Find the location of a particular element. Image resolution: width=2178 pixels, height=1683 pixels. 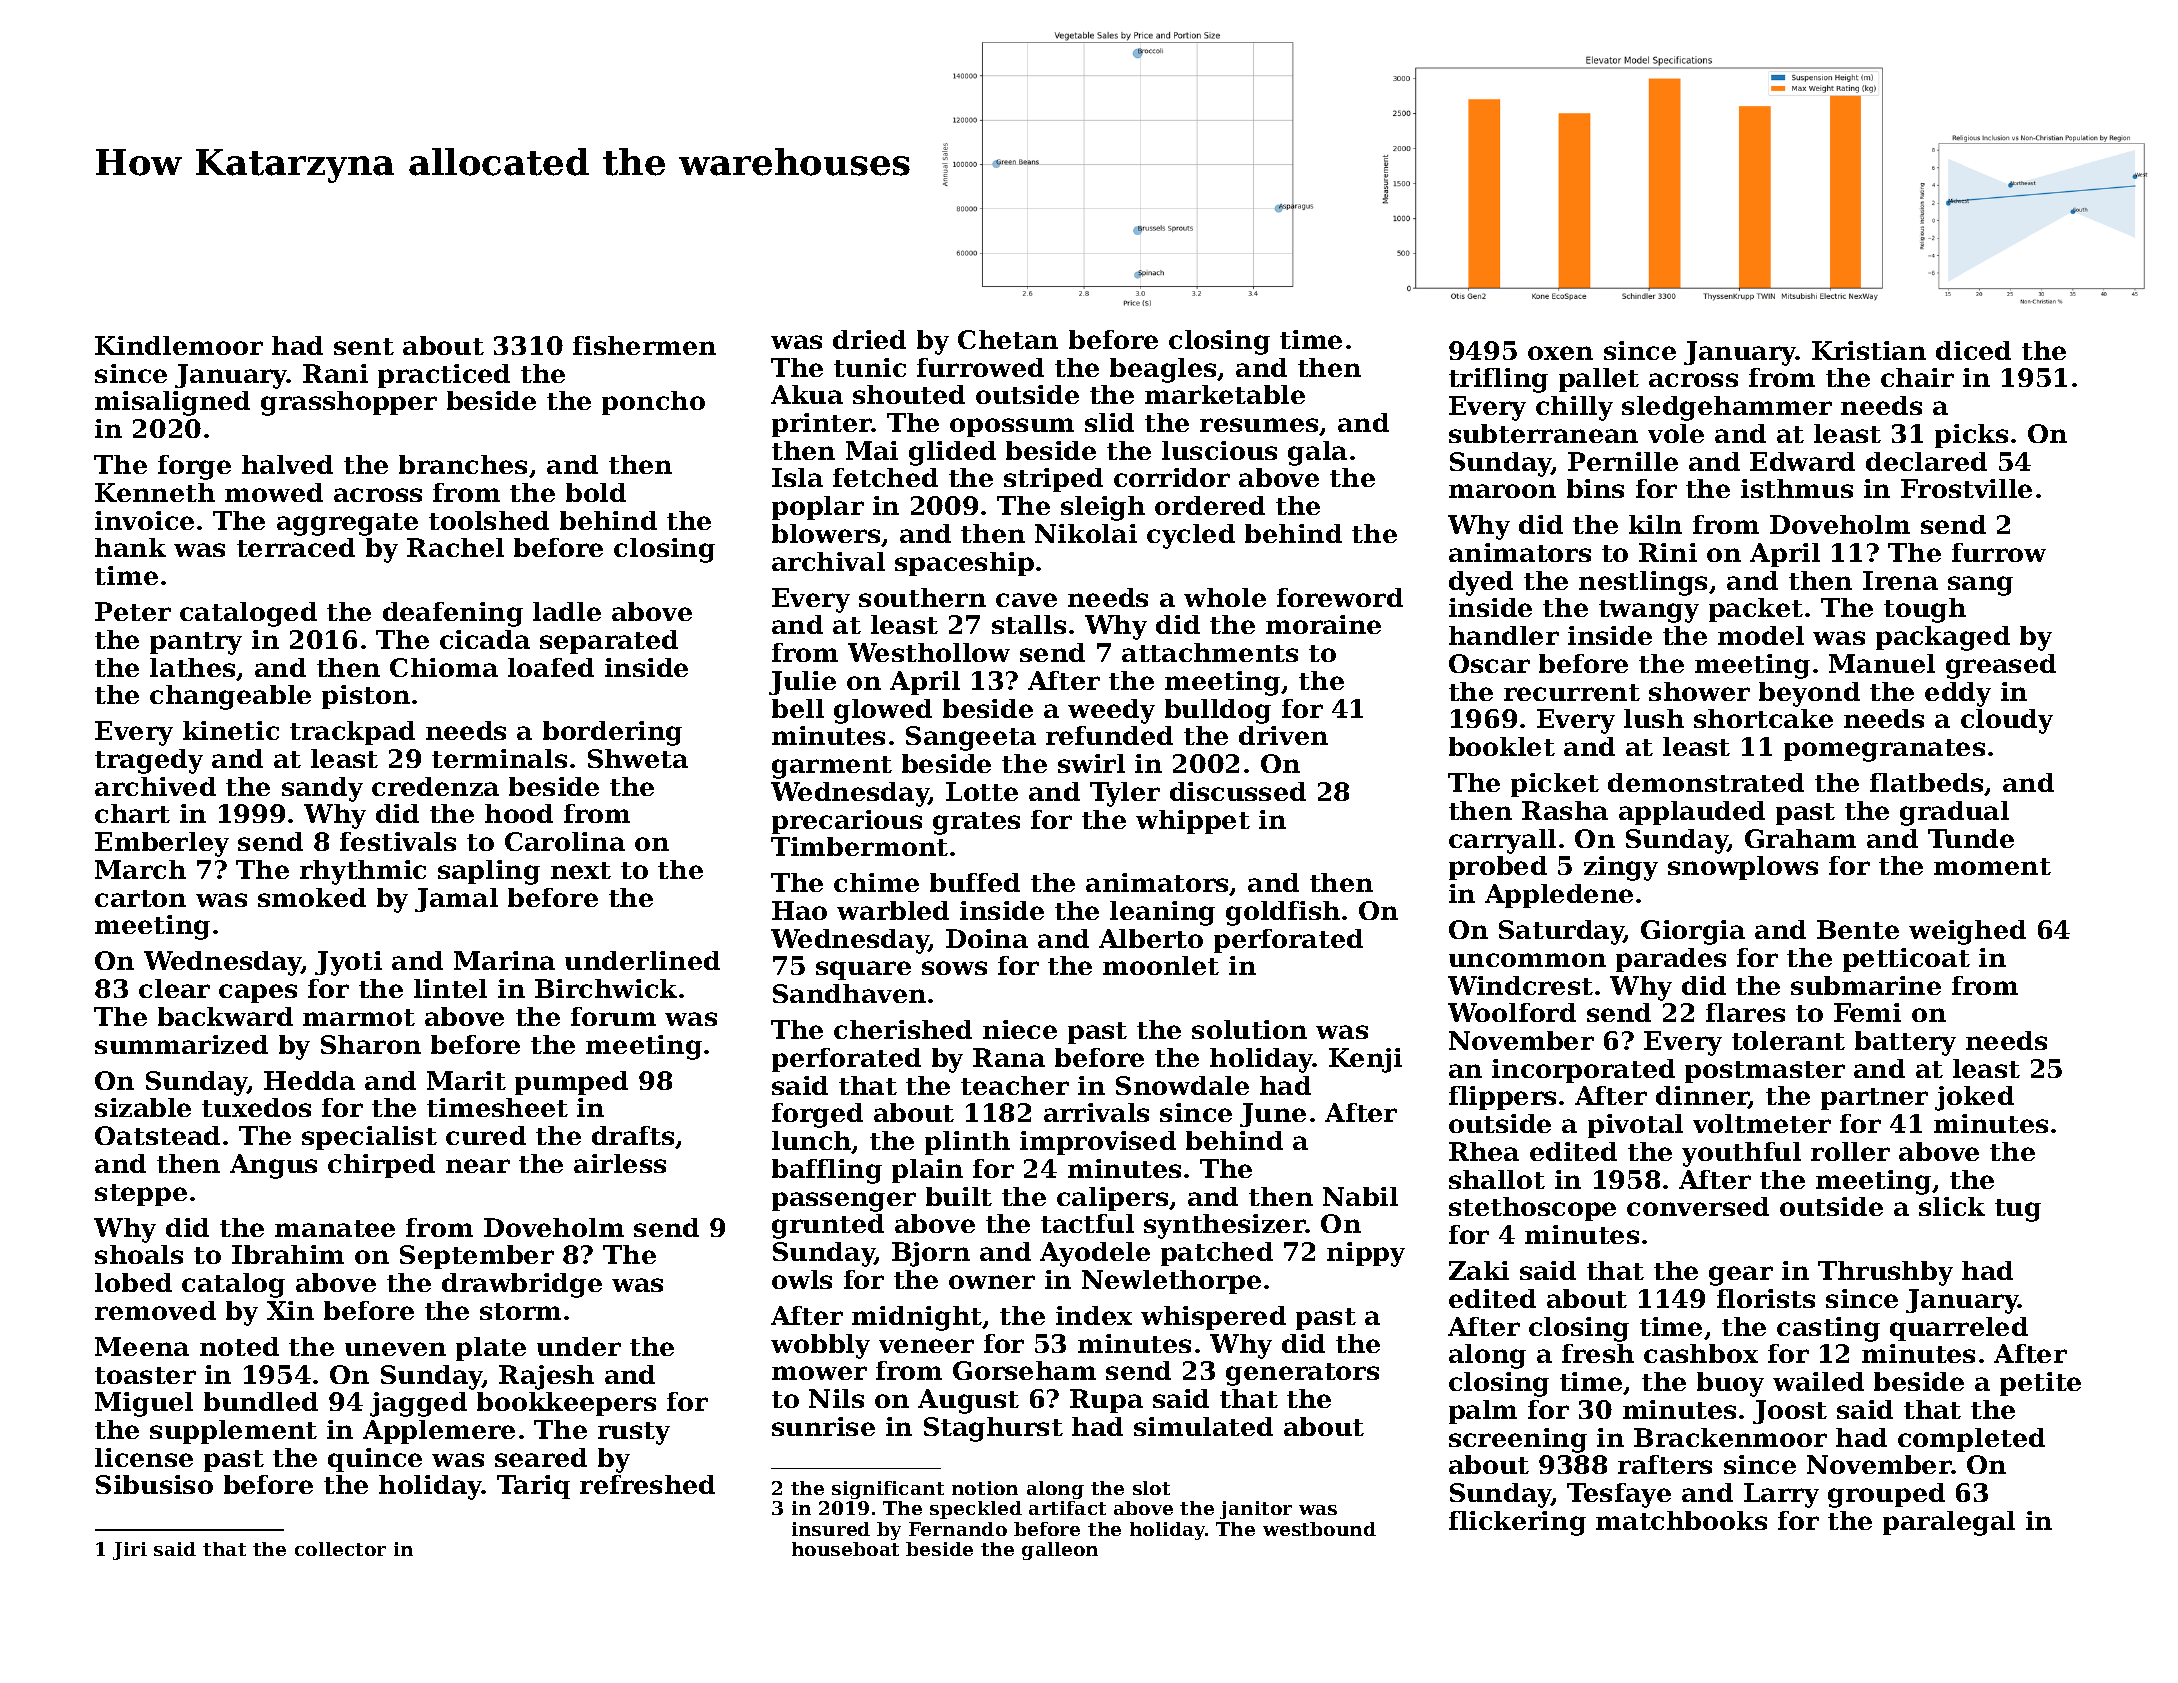

weedy is located at coordinates (1111, 711).
